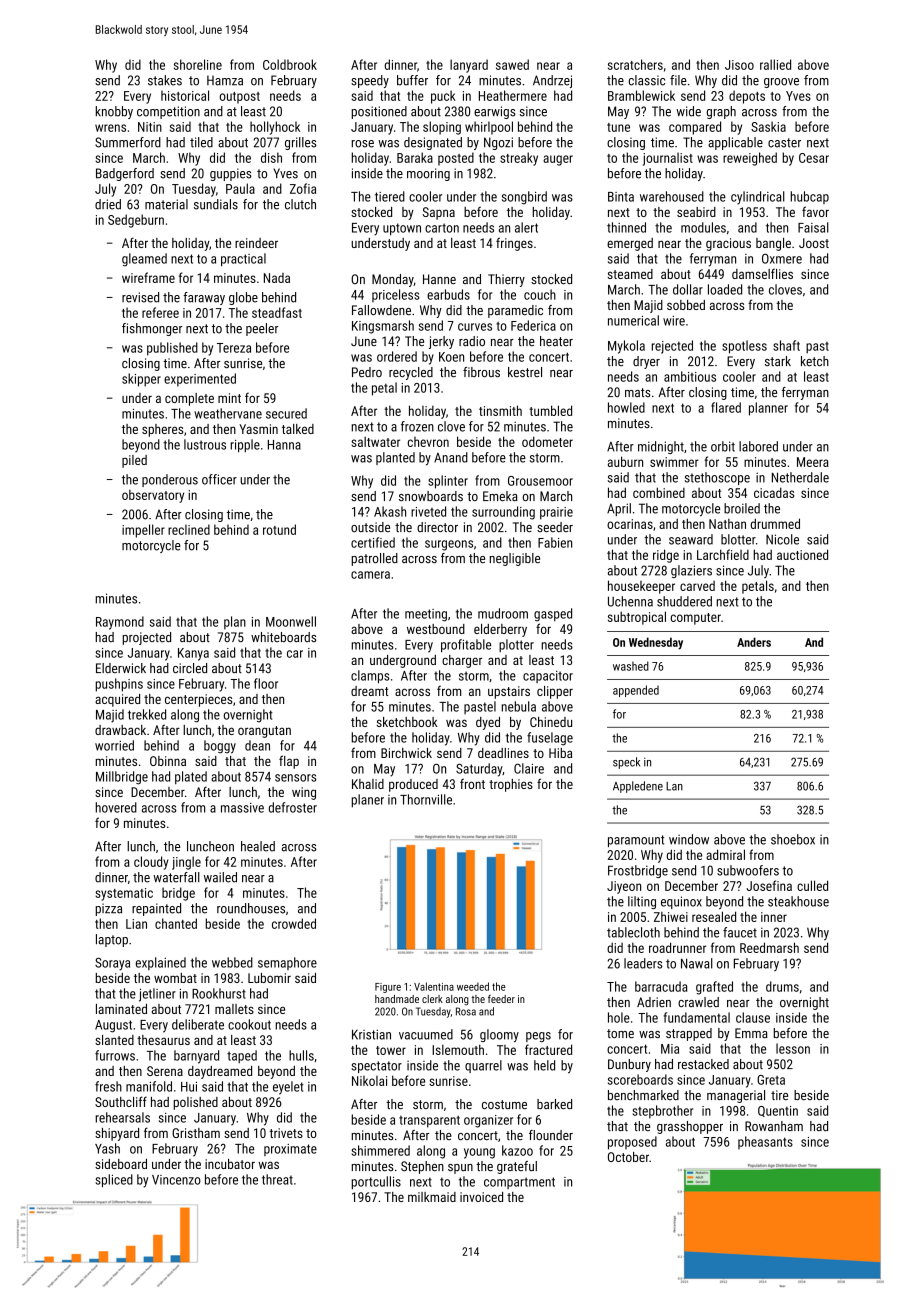 Image resolution: width=924 pixels, height=1308 pixels. What do you see at coordinates (443, 97) in the screenshot?
I see `puck` at bounding box center [443, 97].
